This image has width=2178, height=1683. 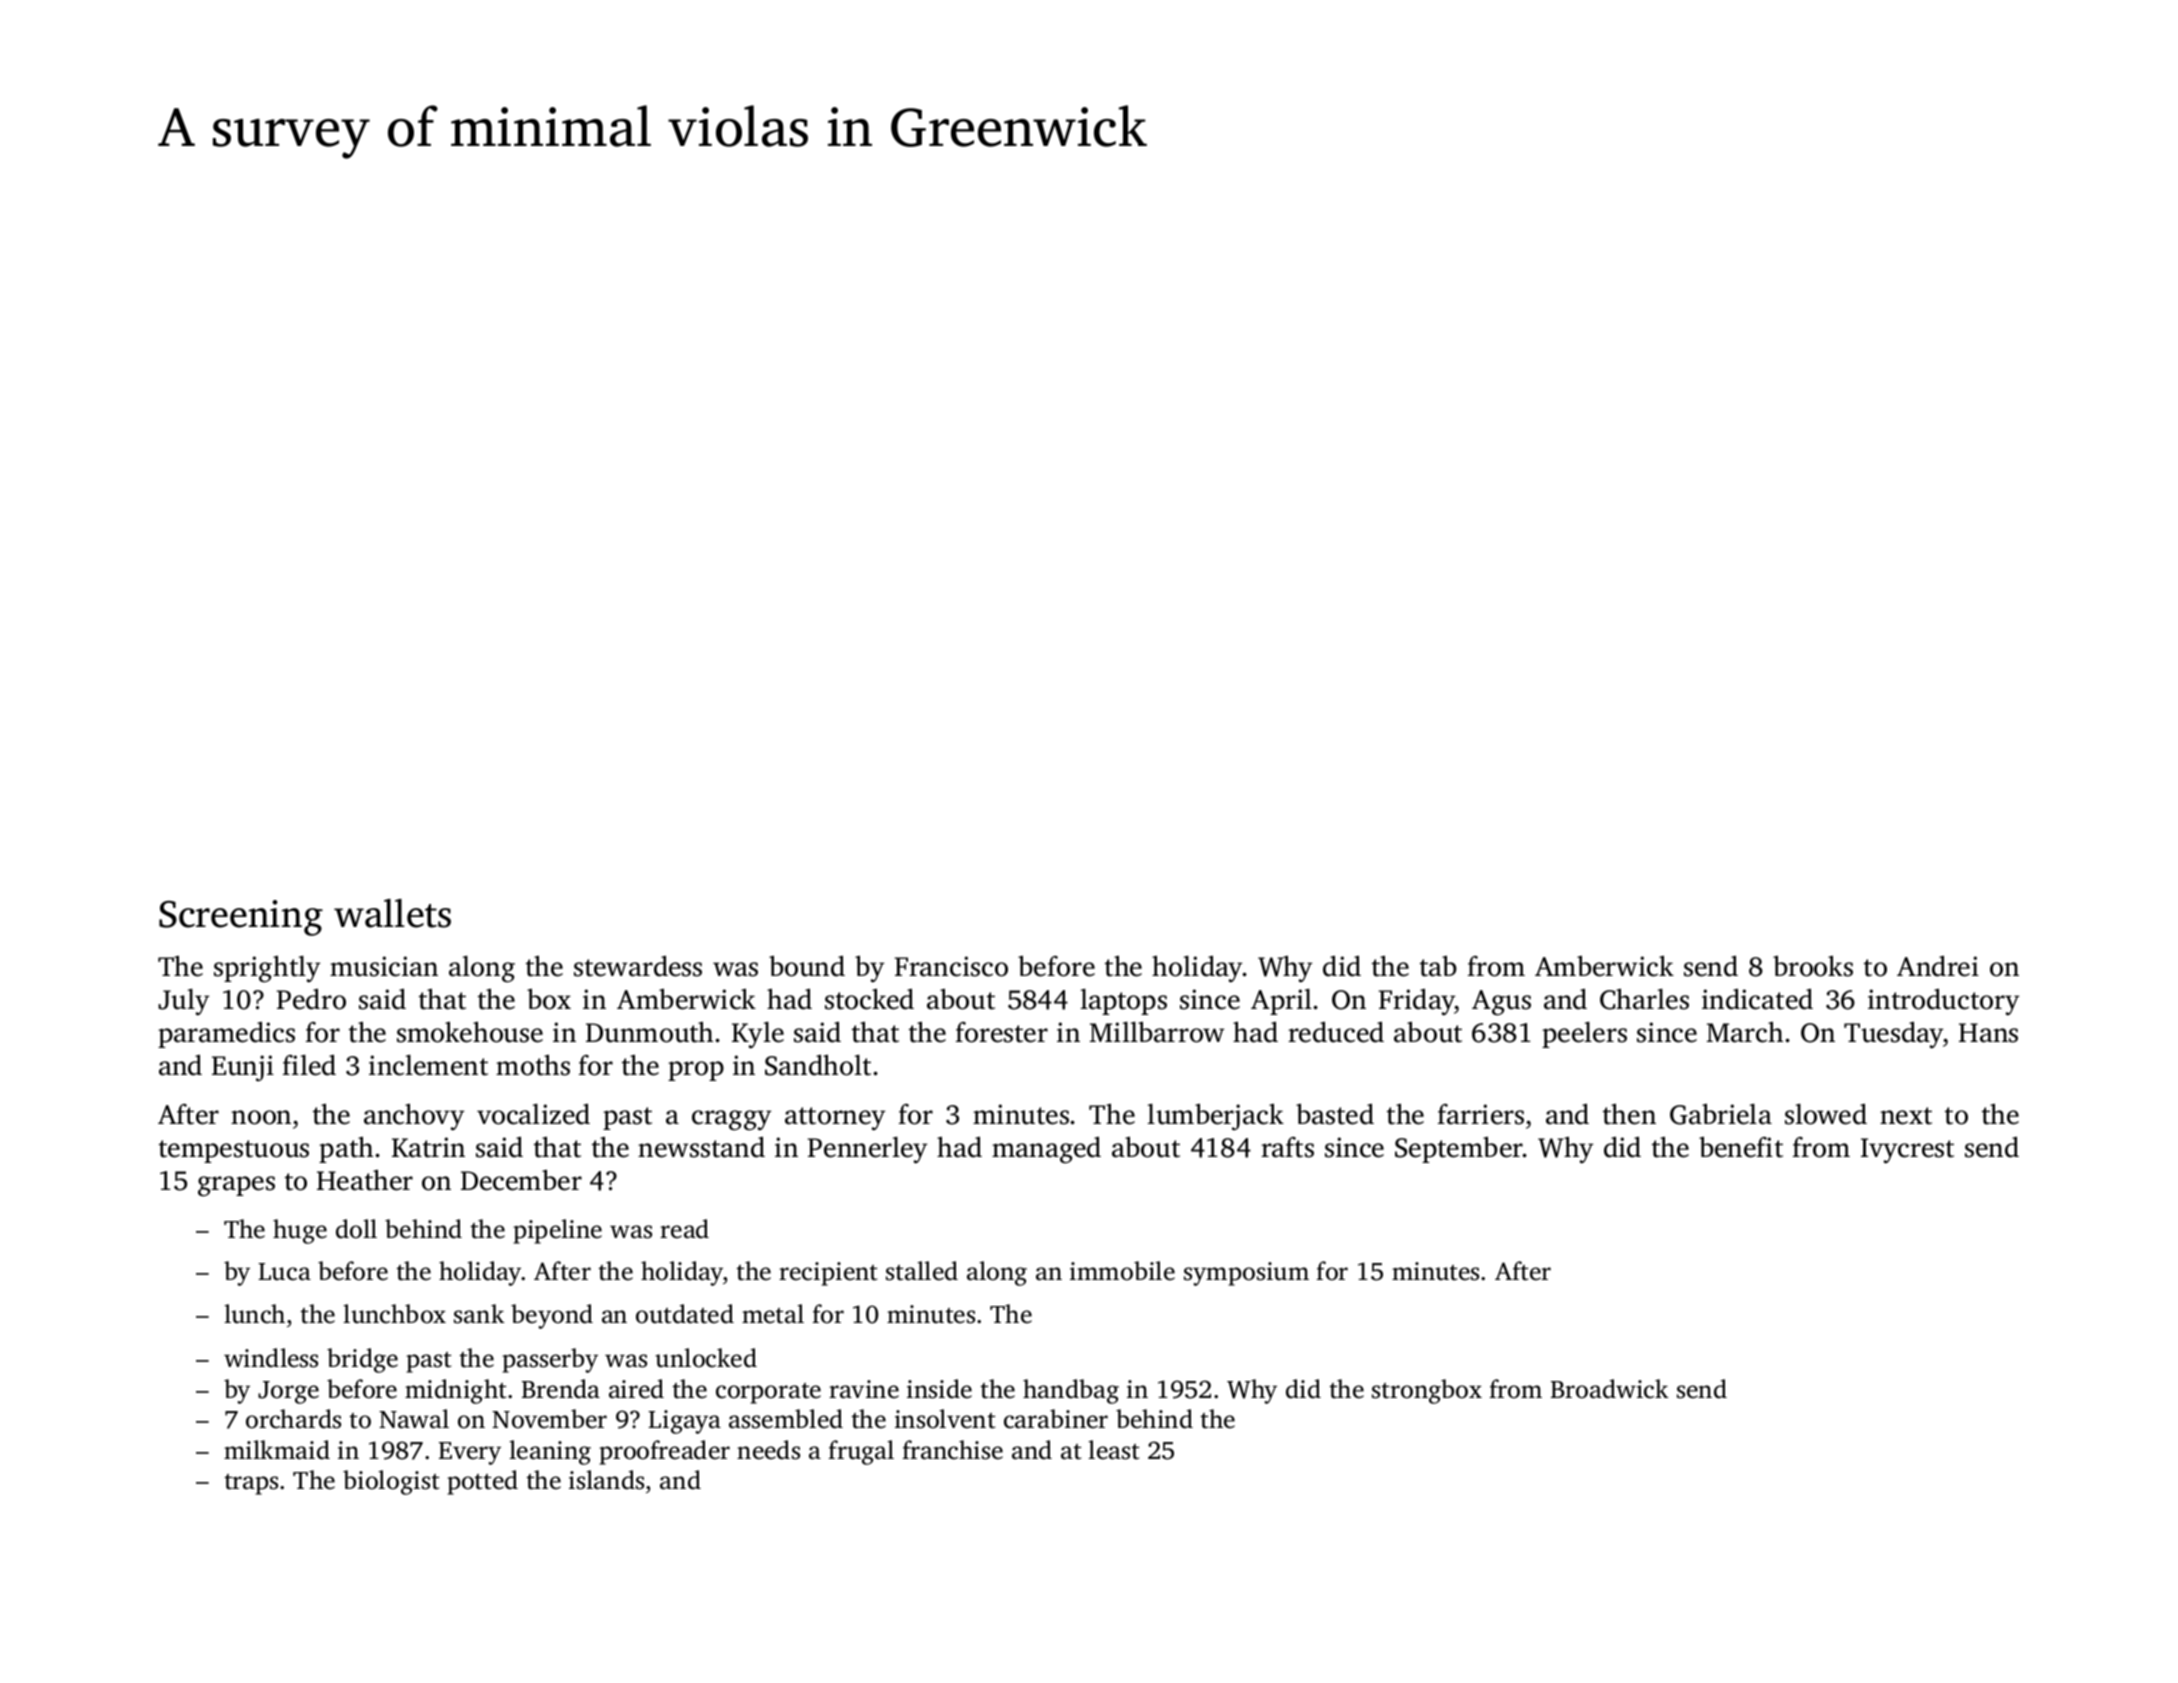 I want to click on pipeline, so click(x=557, y=1231).
